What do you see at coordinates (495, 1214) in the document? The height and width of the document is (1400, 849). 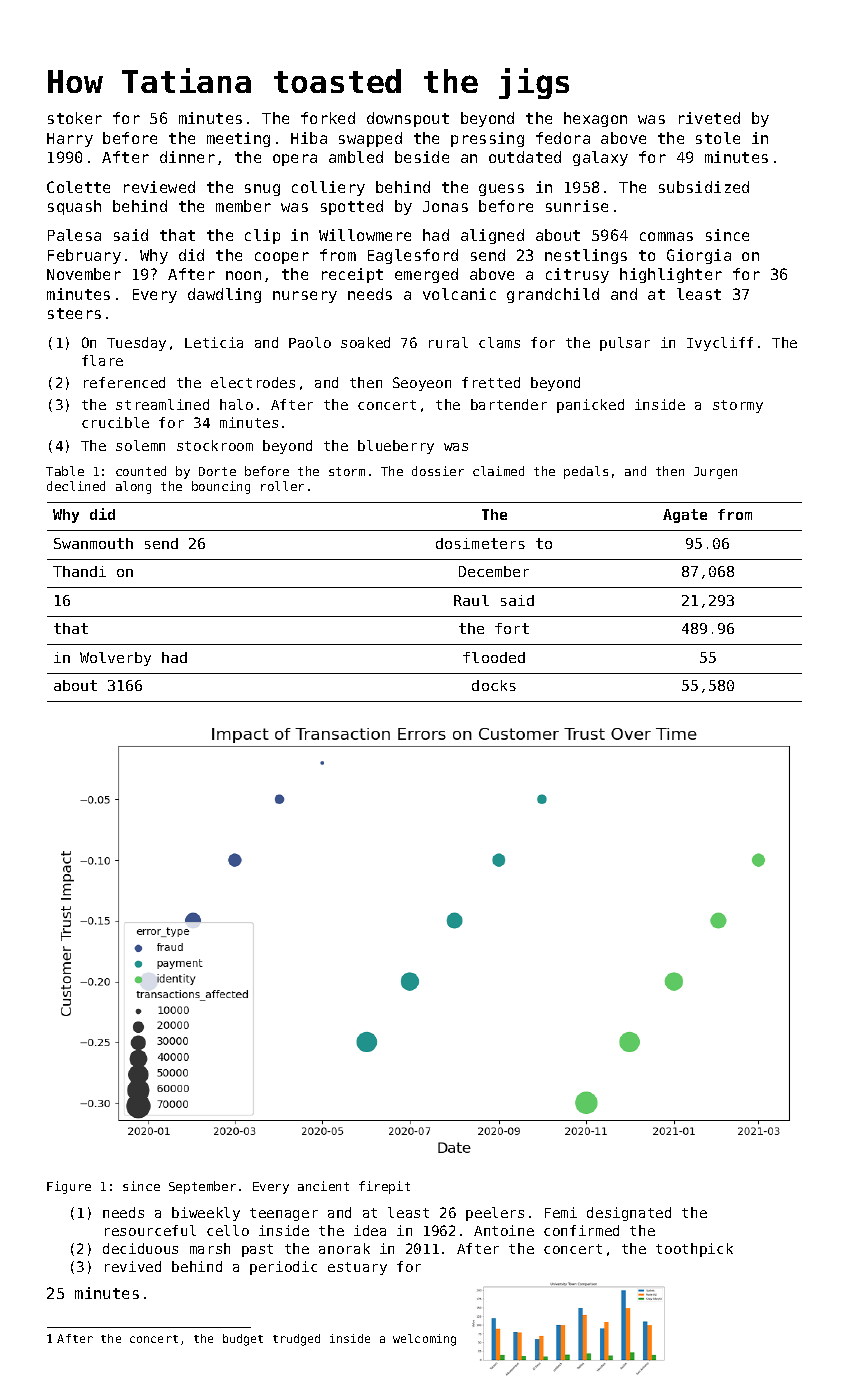 I see `peelers` at bounding box center [495, 1214].
